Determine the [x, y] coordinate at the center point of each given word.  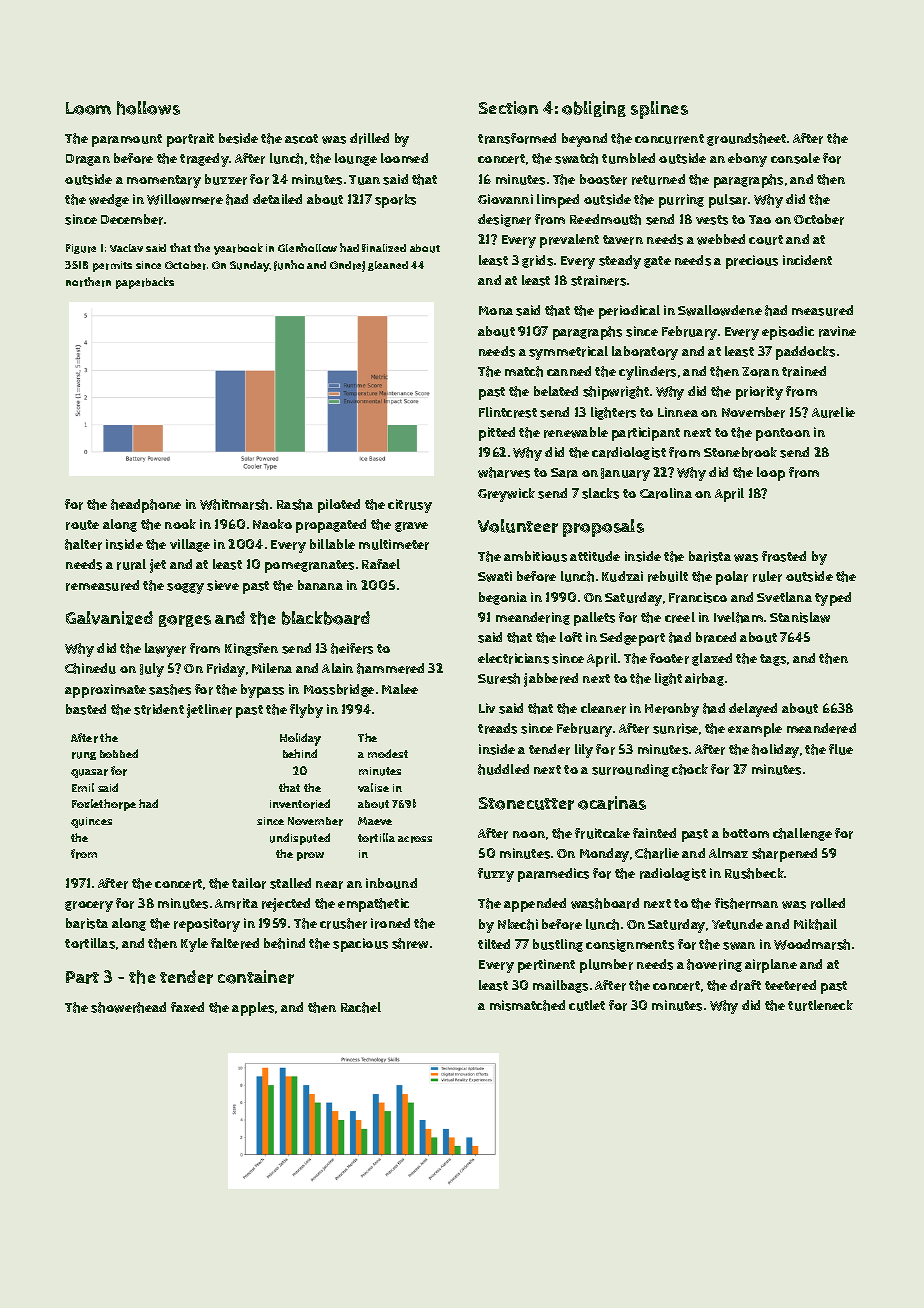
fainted [654, 833]
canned [569, 371]
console [795, 158]
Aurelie [833, 412]
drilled [369, 138]
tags [773, 660]
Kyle [194, 945]
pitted [497, 434]
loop [771, 474]
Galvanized [109, 618]
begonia [503, 598]
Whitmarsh [234, 504]
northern [88, 282]
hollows [148, 108]
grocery [89, 906]
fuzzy [496, 875]
